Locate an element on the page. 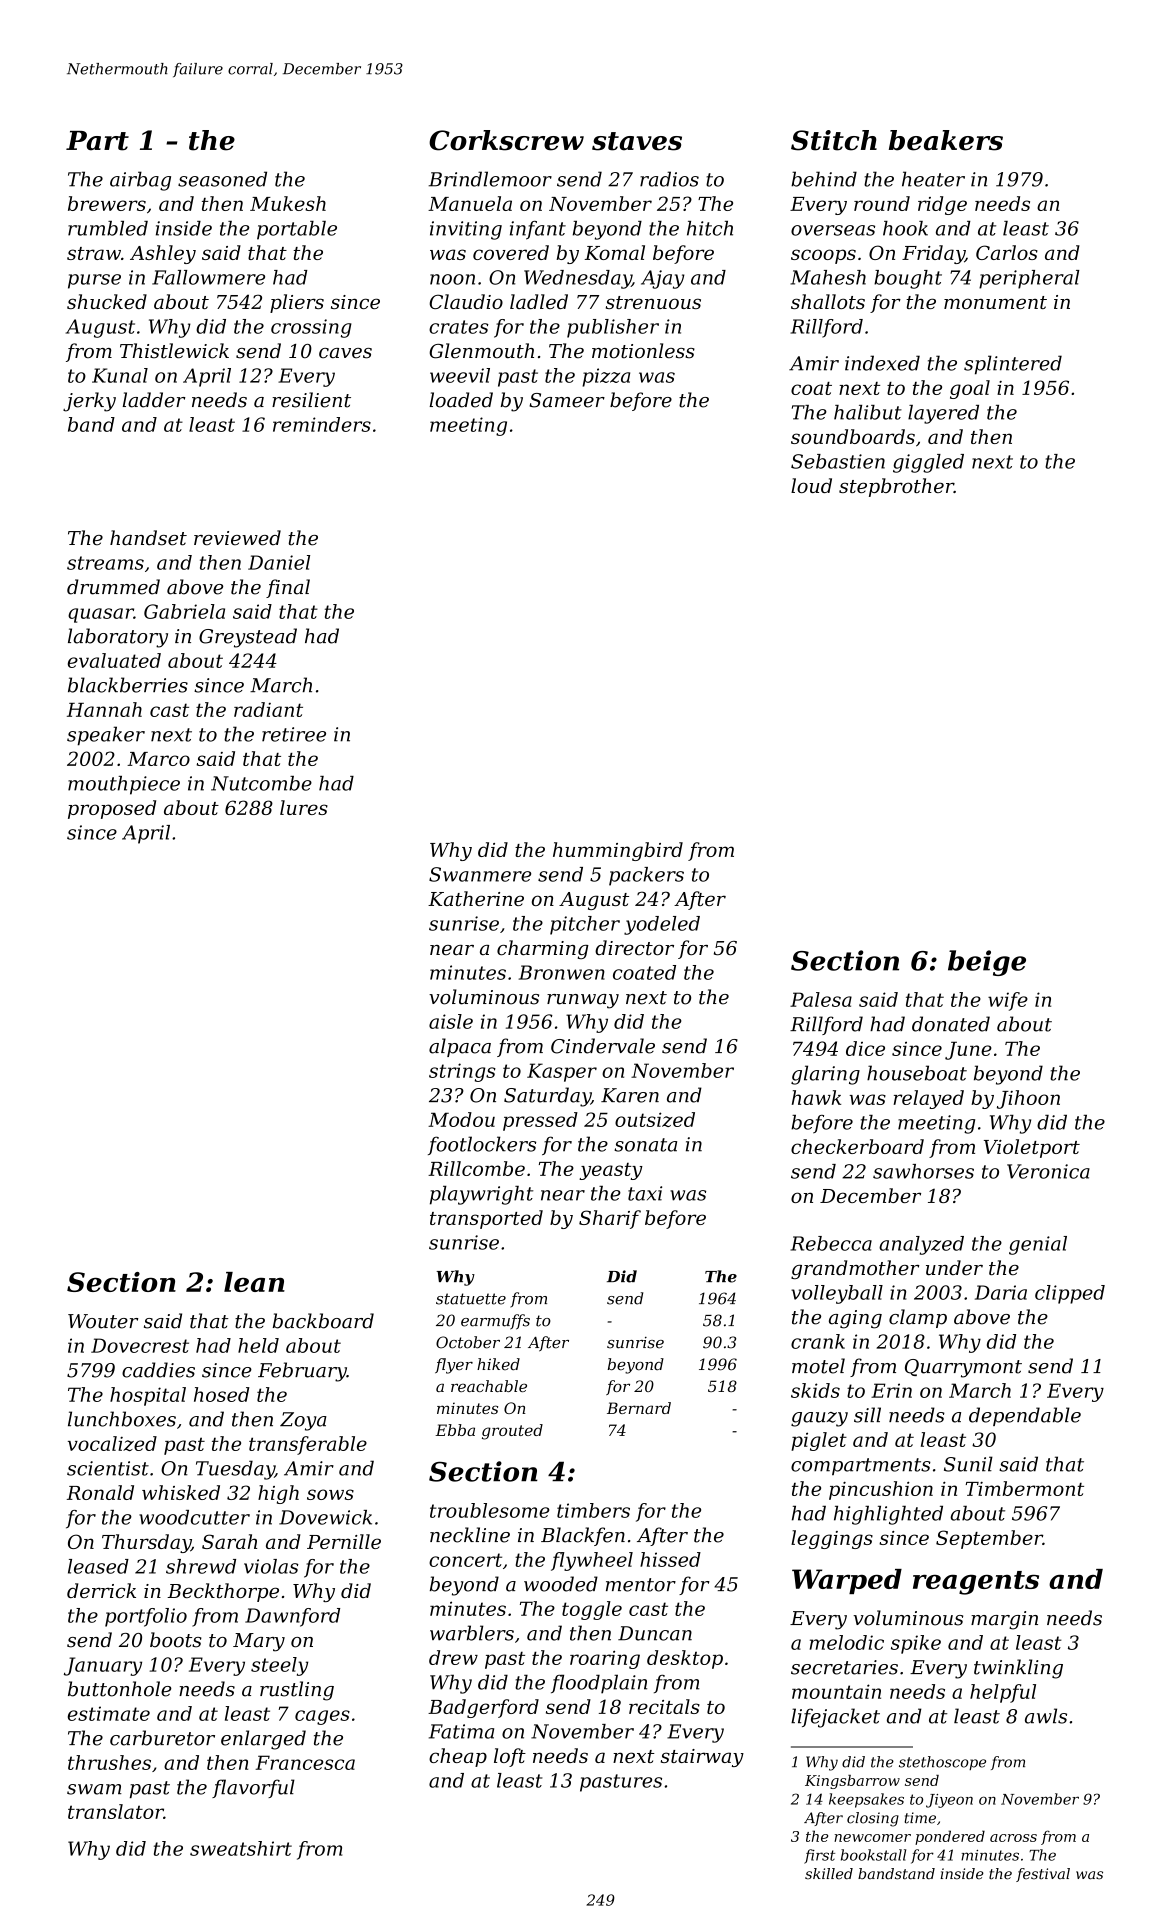 The image size is (1173, 1932). airbag is located at coordinates (140, 181).
